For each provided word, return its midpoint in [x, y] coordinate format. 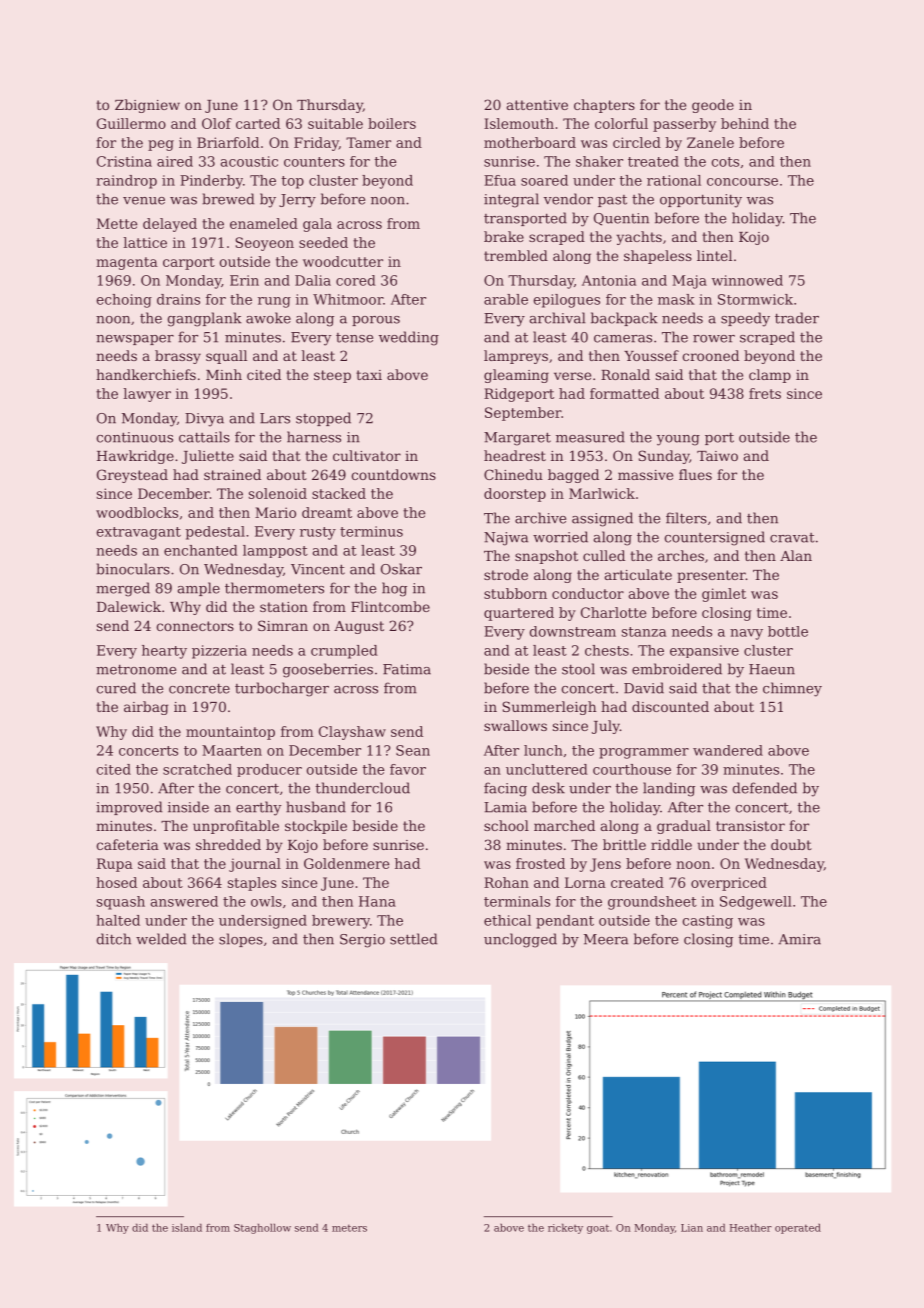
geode [713, 106]
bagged [573, 476]
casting [708, 922]
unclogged [520, 940]
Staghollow [262, 1228]
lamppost [275, 551]
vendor [568, 199]
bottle [788, 631]
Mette [117, 223]
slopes [241, 940]
